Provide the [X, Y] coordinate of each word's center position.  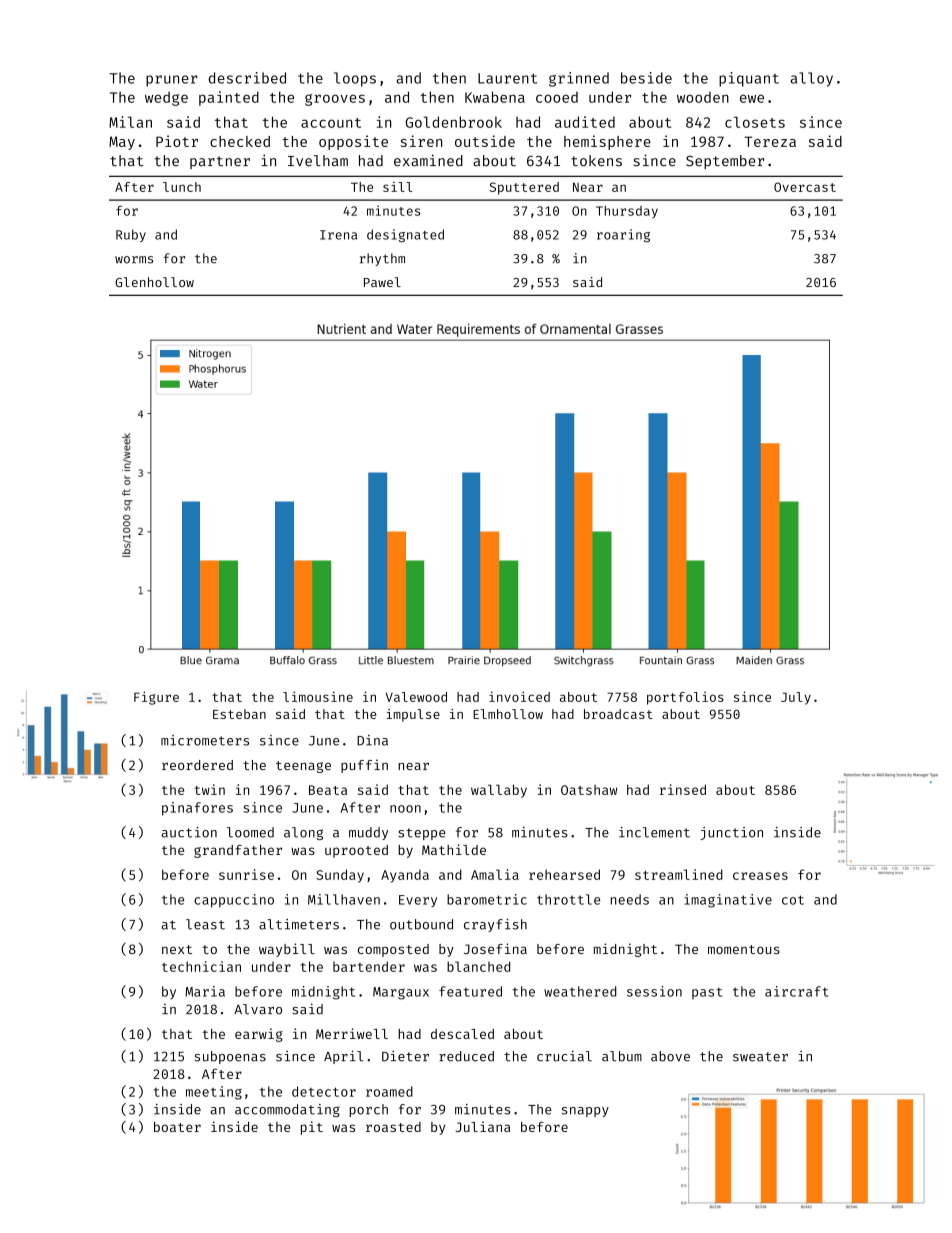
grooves [335, 100]
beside [646, 78]
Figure [156, 698]
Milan [130, 122]
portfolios [685, 698]
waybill [287, 950]
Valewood [416, 697]
